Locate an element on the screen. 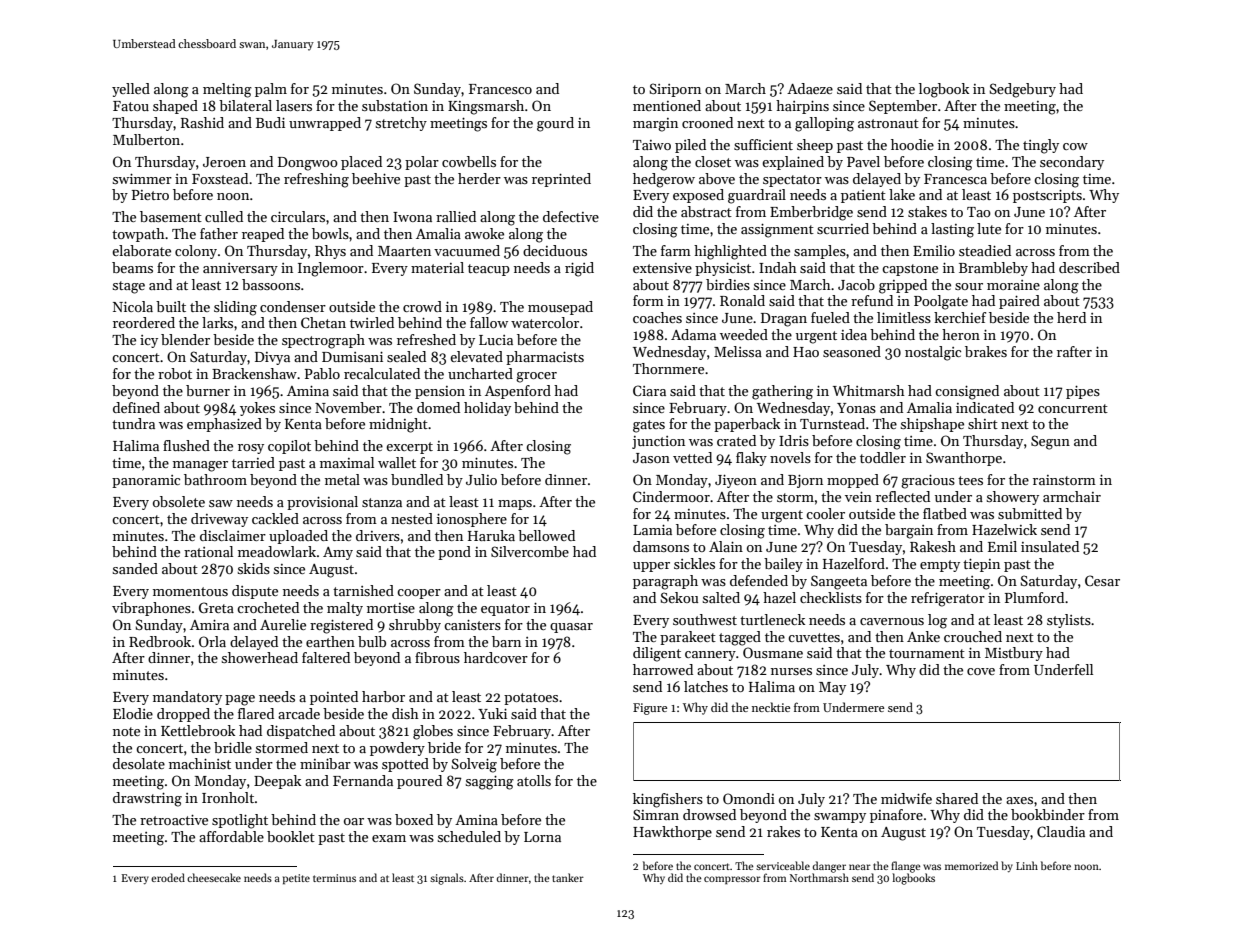  Sedgebury is located at coordinates (1022, 90).
